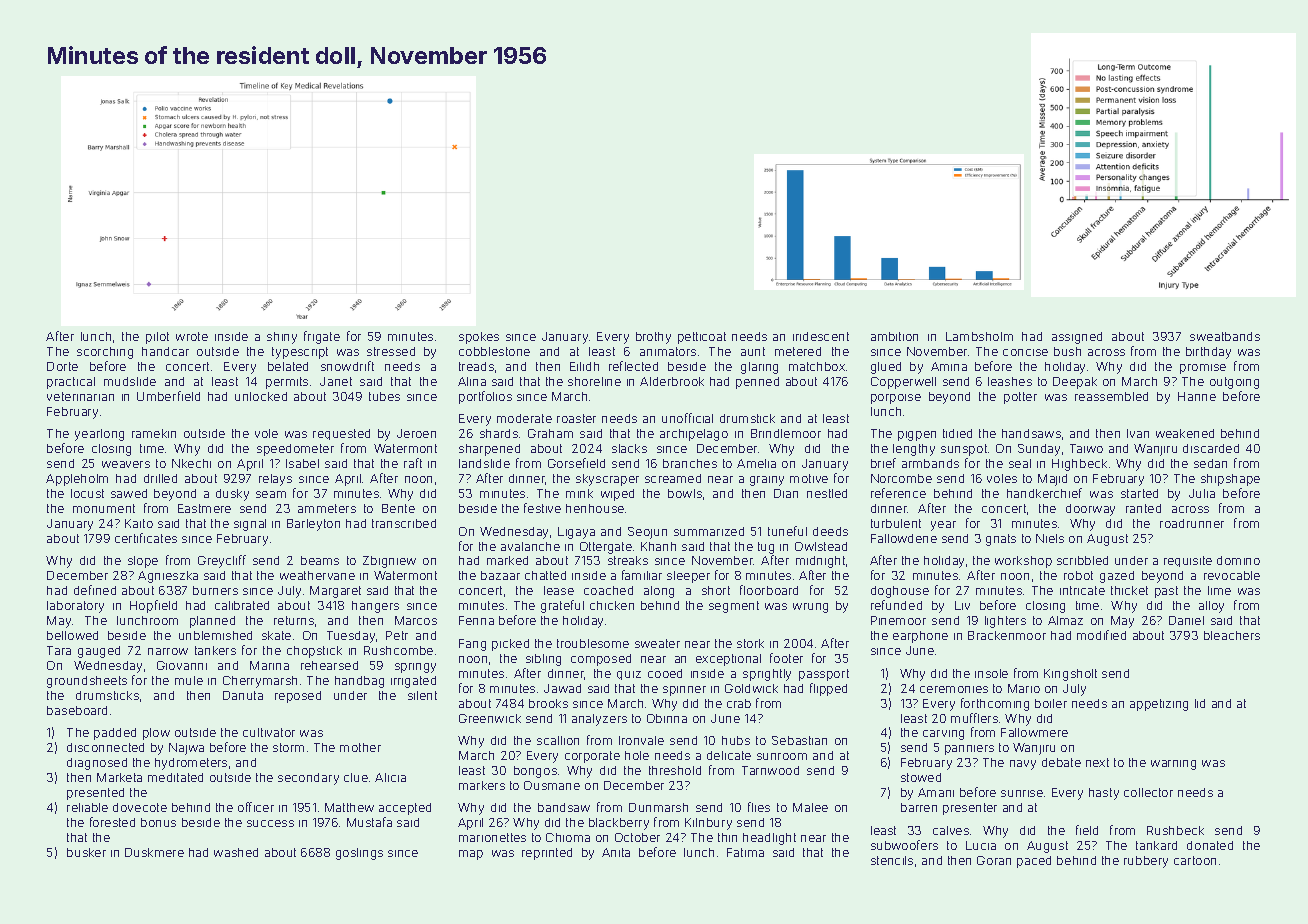 The height and width of the screenshot is (924, 1308). What do you see at coordinates (979, 336) in the screenshot?
I see `Lambsholm` at bounding box center [979, 336].
